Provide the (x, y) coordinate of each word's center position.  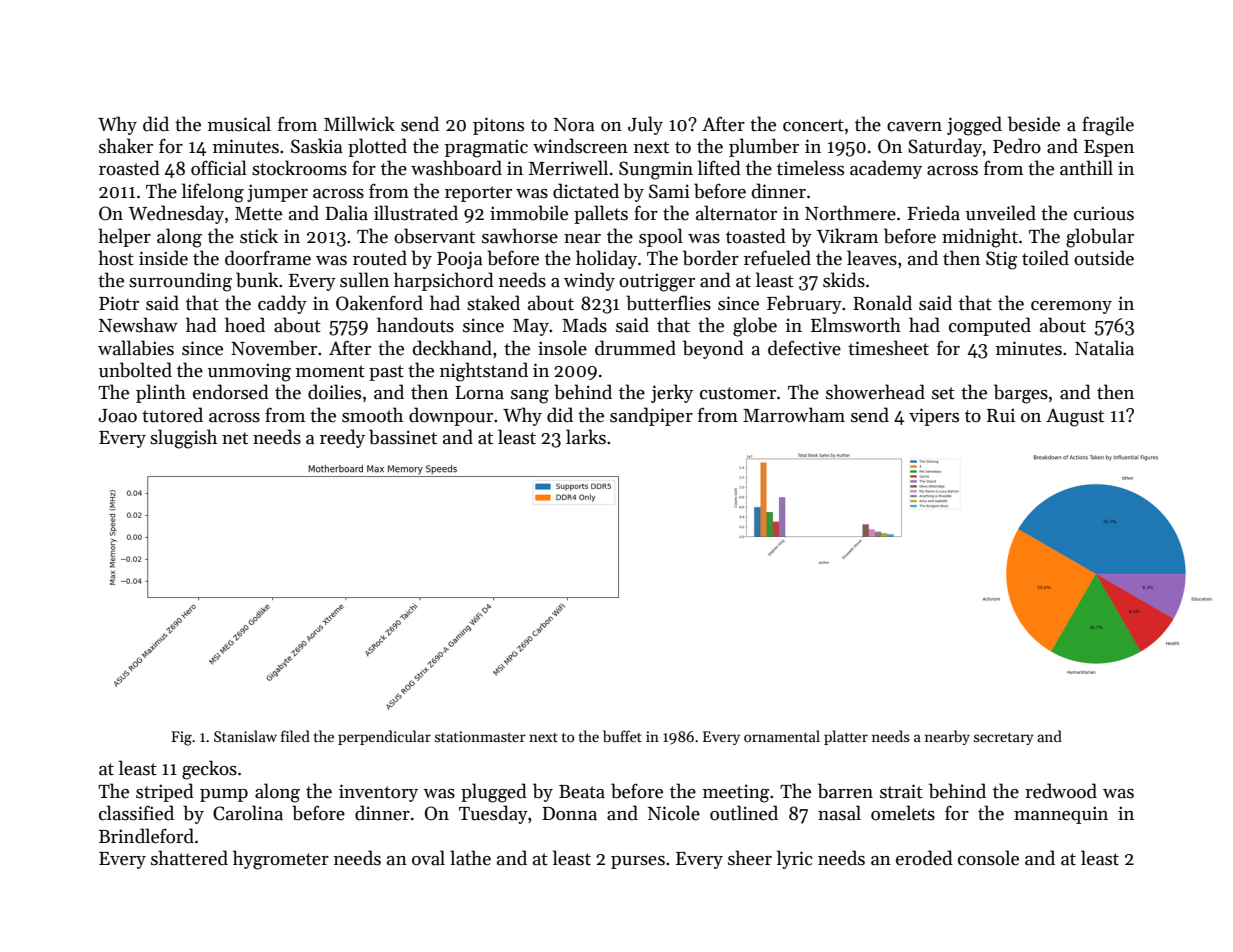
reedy (342, 438)
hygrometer (281, 860)
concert (813, 125)
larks (586, 437)
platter (846, 737)
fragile (1108, 126)
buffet (622, 736)
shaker (126, 146)
